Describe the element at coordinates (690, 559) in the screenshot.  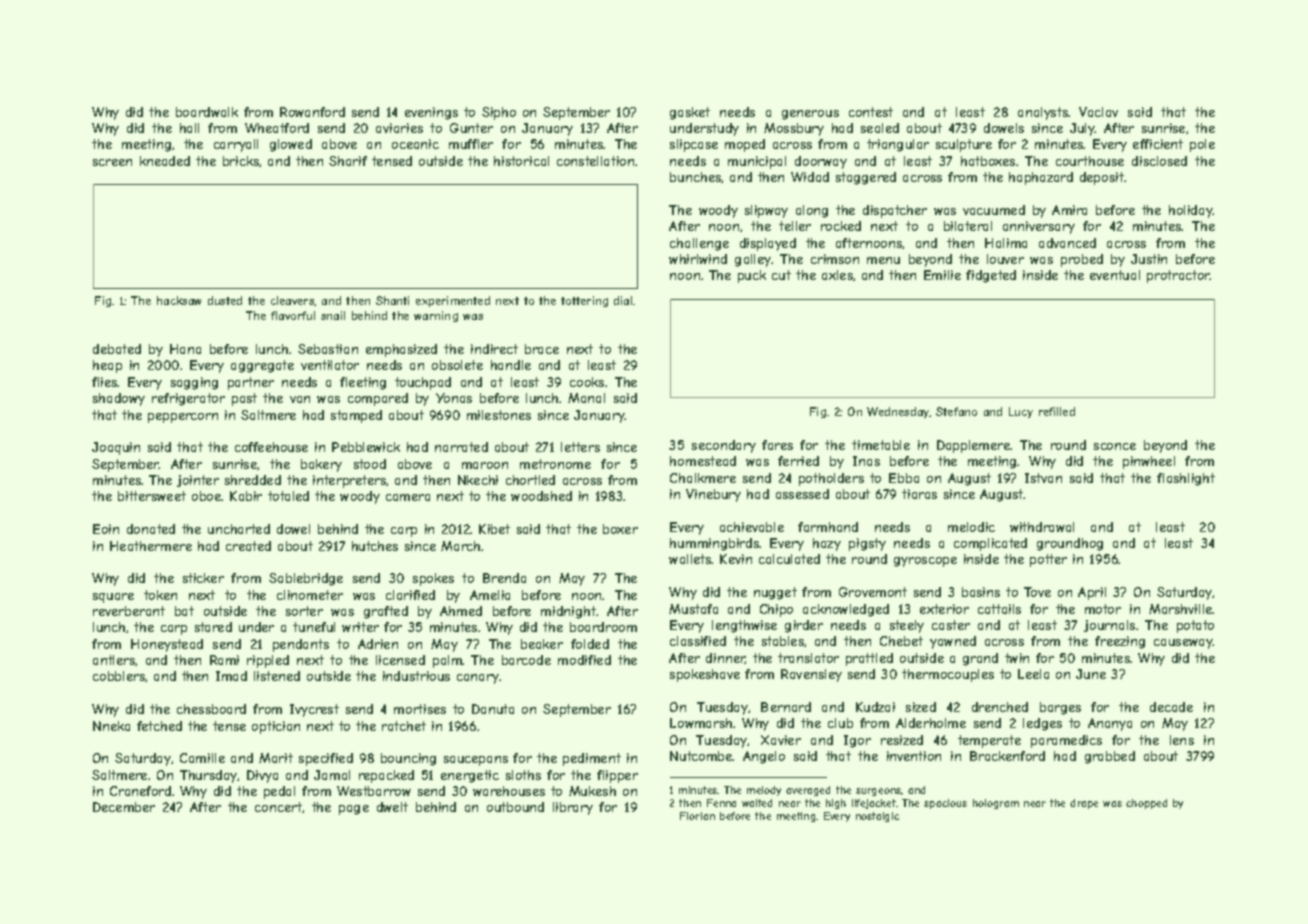
I see `wallets` at that location.
